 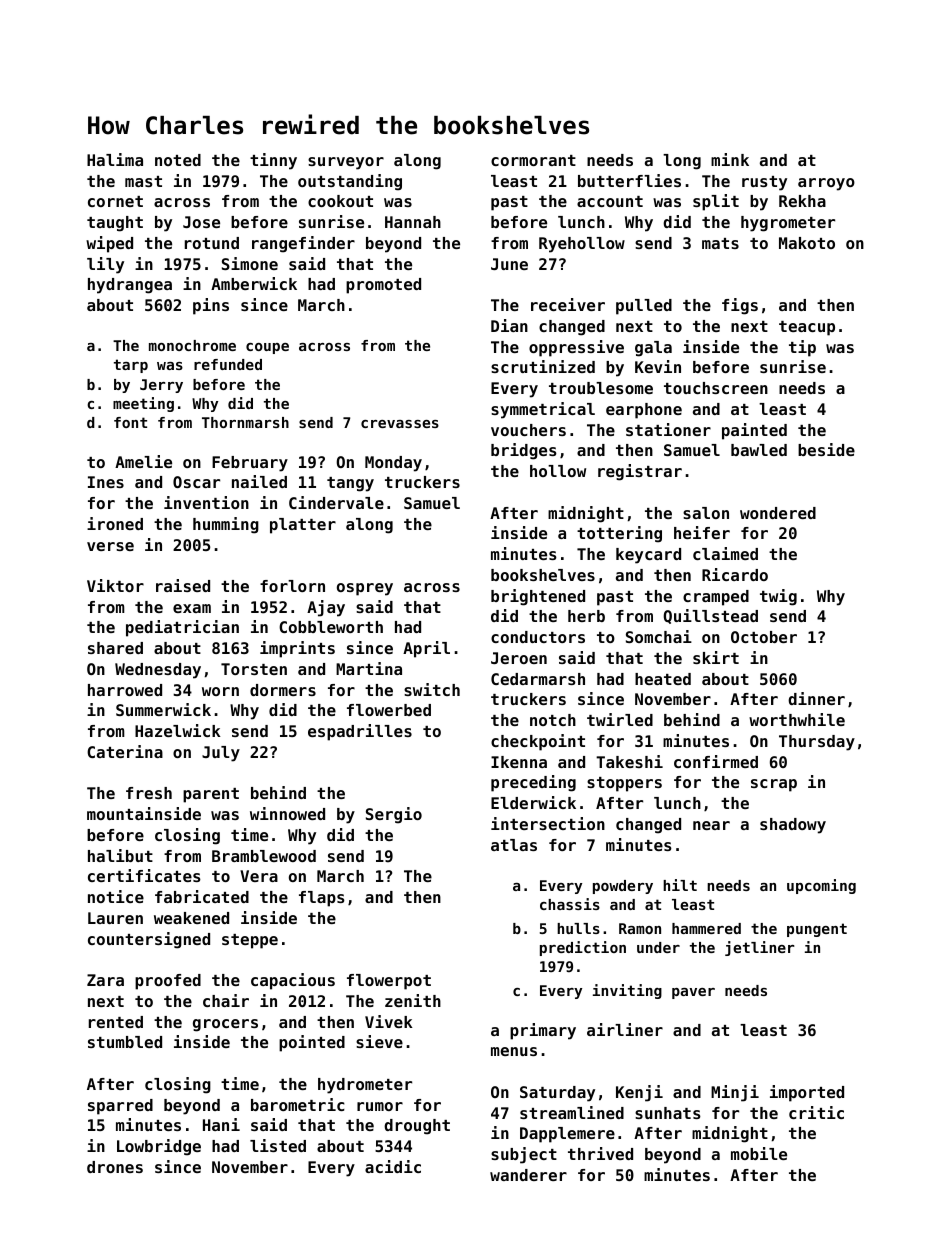 What do you see at coordinates (267, 348) in the screenshot?
I see `coupe` at bounding box center [267, 348].
